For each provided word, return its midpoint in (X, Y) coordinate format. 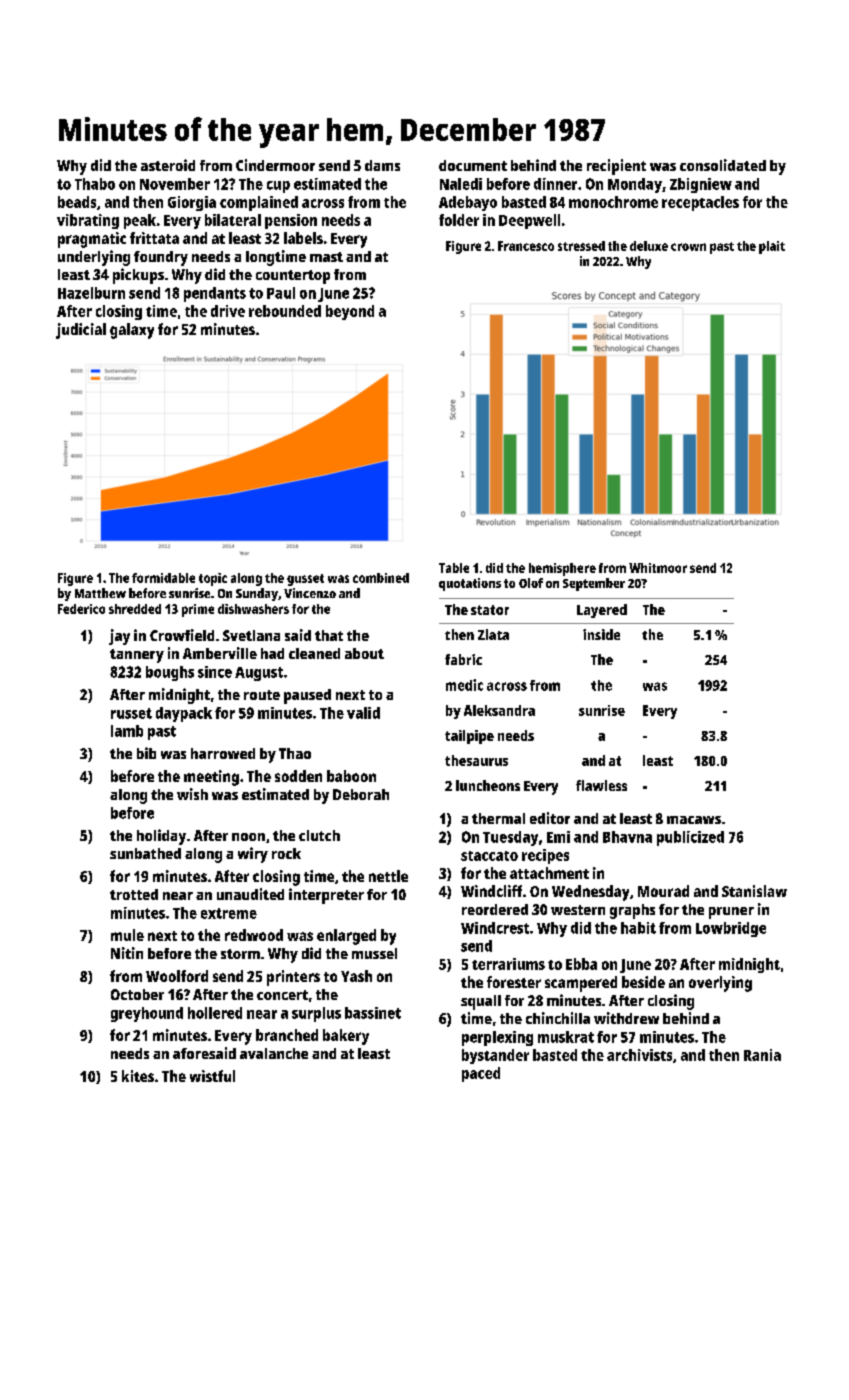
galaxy (132, 331)
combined (381, 578)
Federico (81, 609)
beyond (350, 312)
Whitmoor (658, 568)
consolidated (723, 165)
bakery (346, 1037)
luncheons (488, 785)
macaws (694, 820)
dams (382, 165)
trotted (134, 894)
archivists (639, 1055)
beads (77, 202)
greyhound (147, 1014)
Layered (602, 611)
